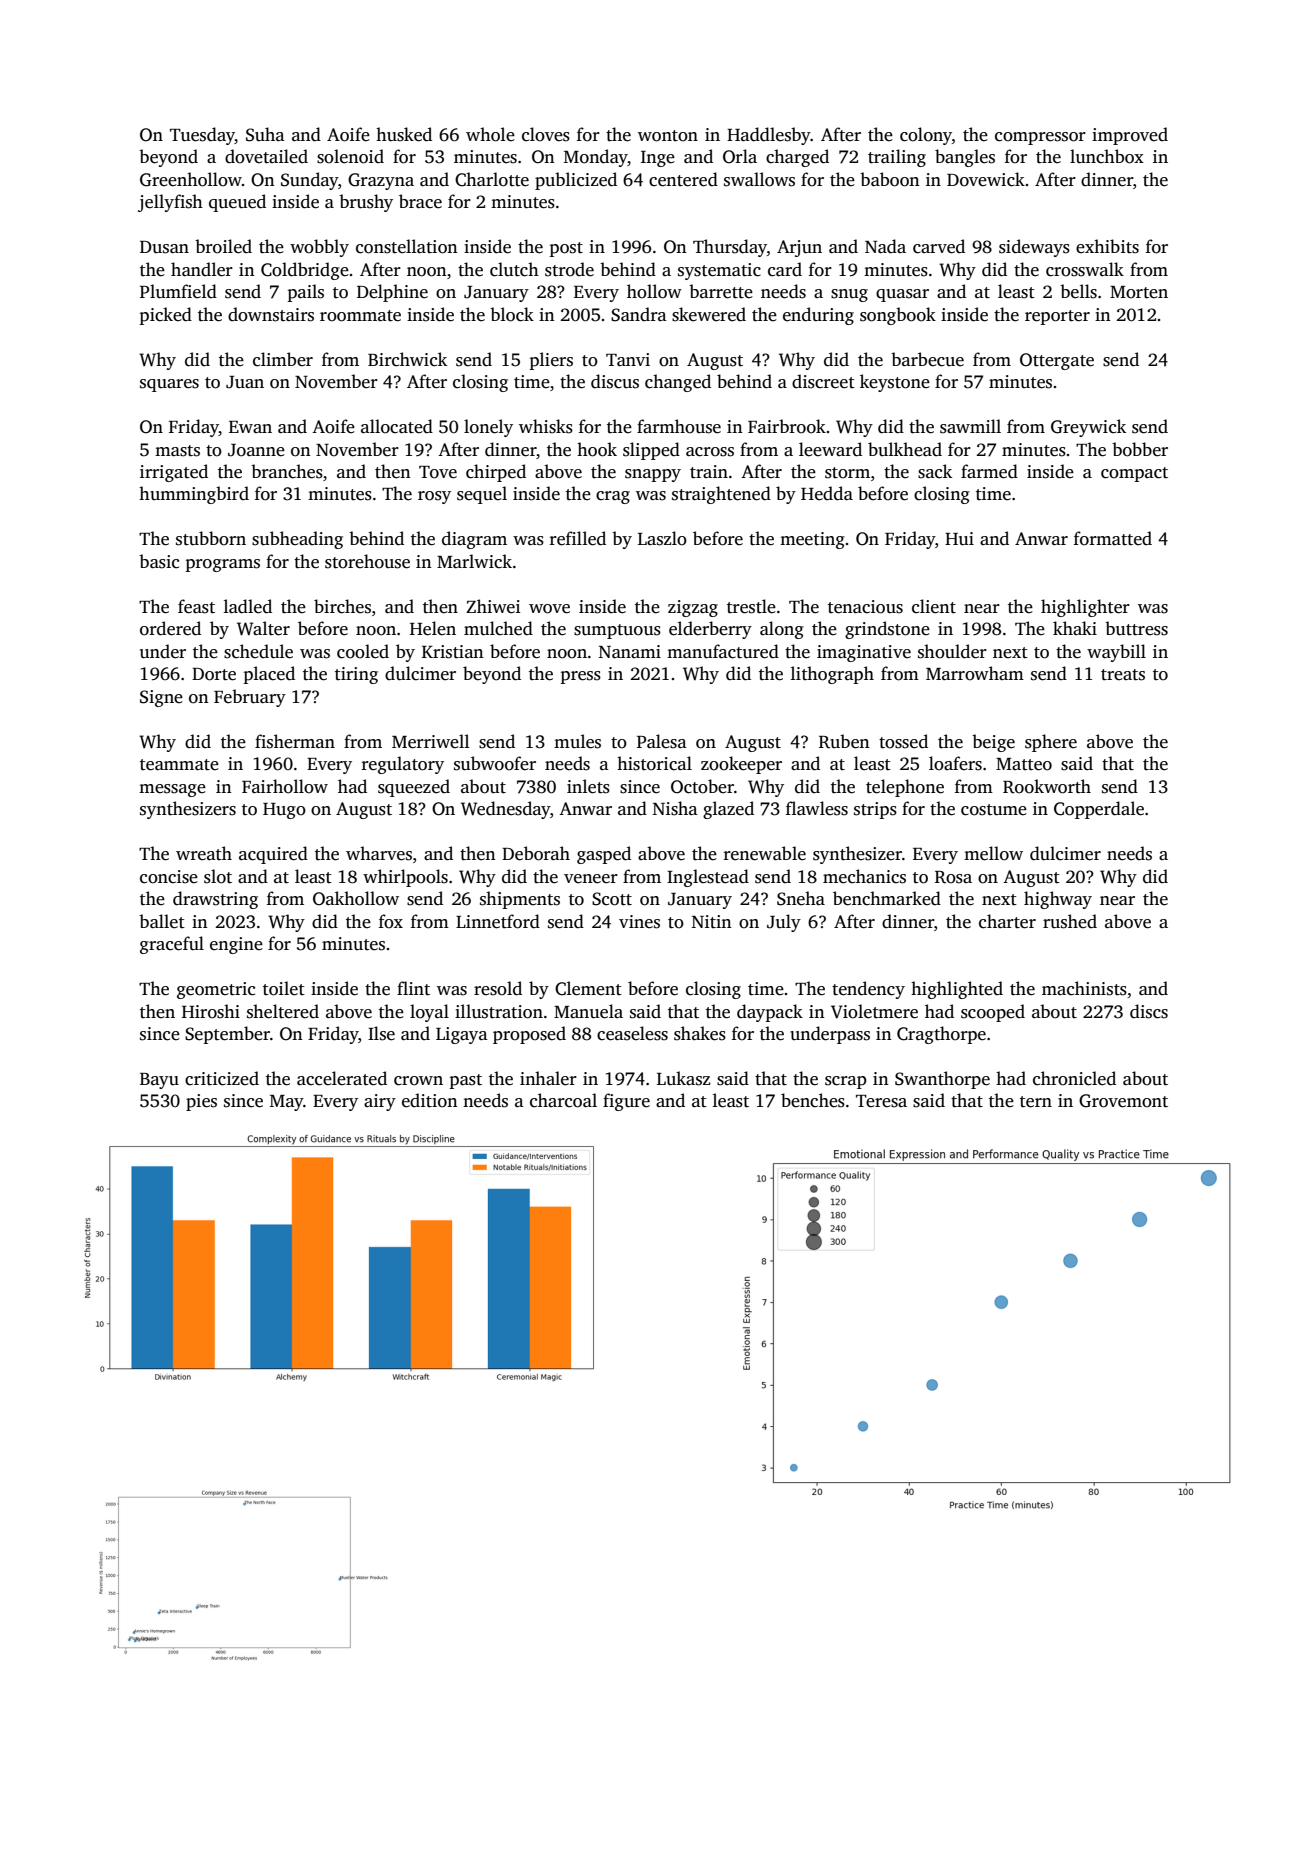  What do you see at coordinates (902, 295) in the document?
I see `quasar` at bounding box center [902, 295].
